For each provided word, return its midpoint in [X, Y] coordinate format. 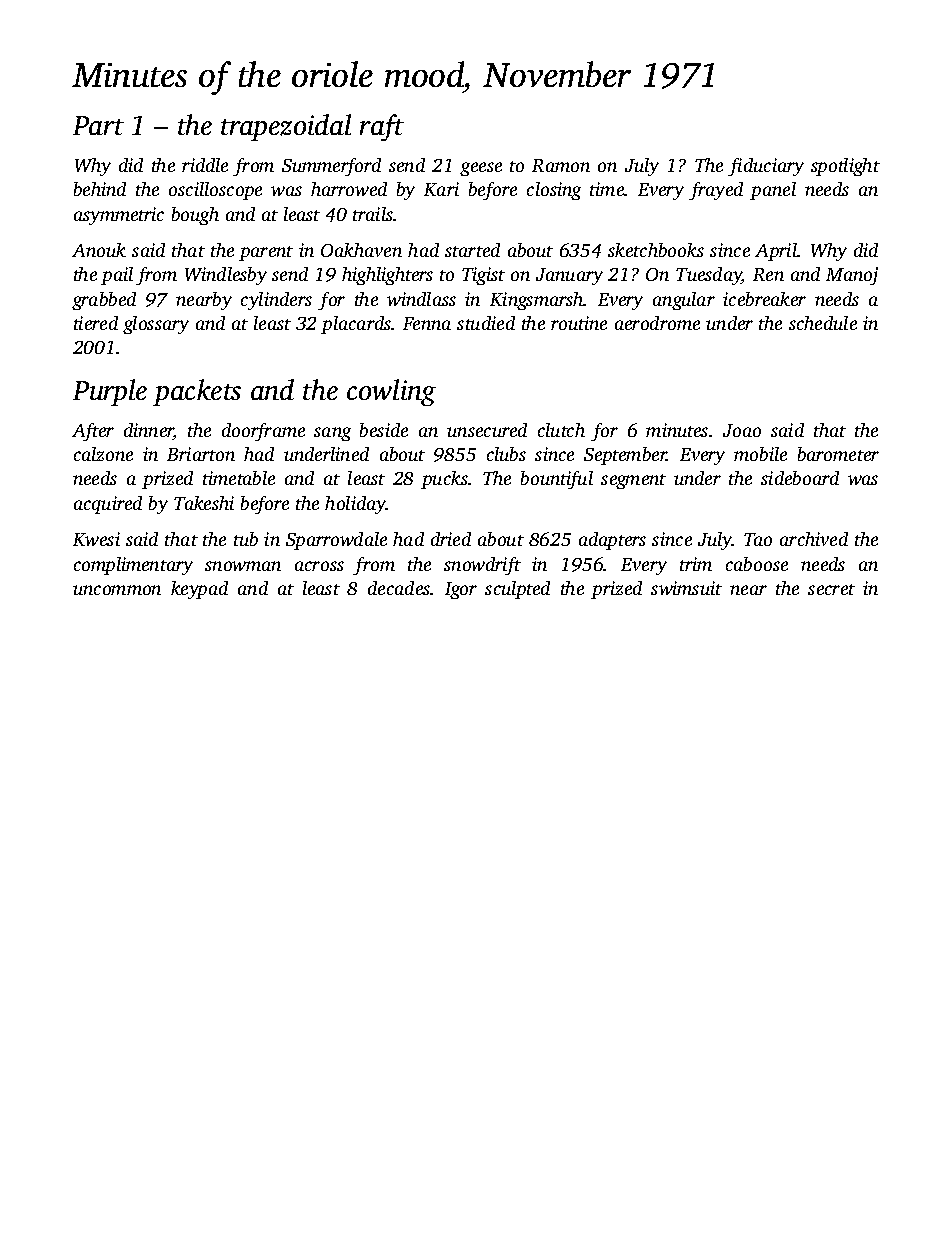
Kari [441, 189]
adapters [612, 541]
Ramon [561, 165]
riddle [205, 165]
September [625, 456]
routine [579, 323]
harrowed [349, 189]
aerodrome [657, 323]
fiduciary [766, 167]
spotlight [845, 167]
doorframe [263, 432]
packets [197, 392]
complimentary [133, 566]
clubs [506, 454]
